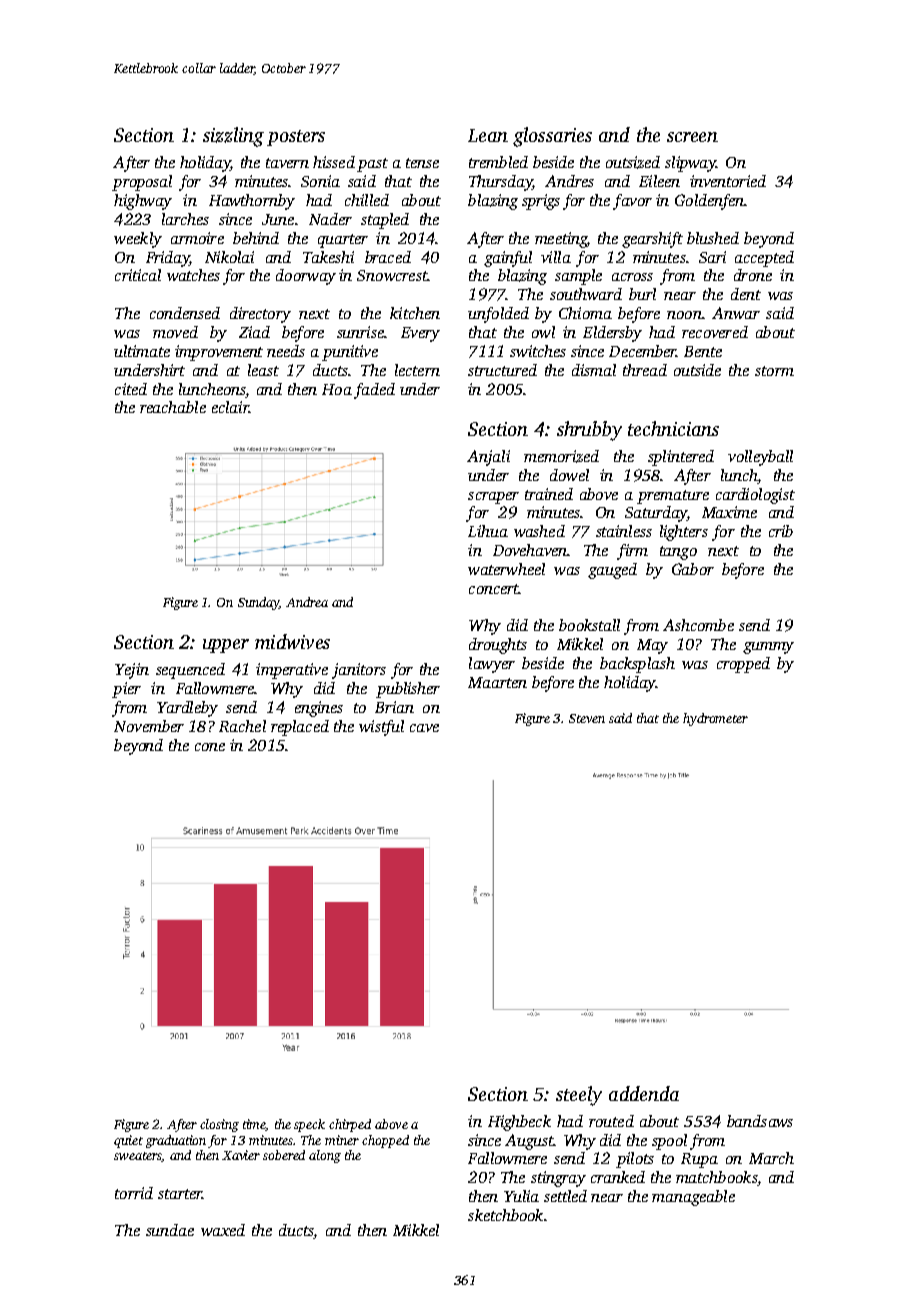  I want to click on sizzling, so click(233, 137).
